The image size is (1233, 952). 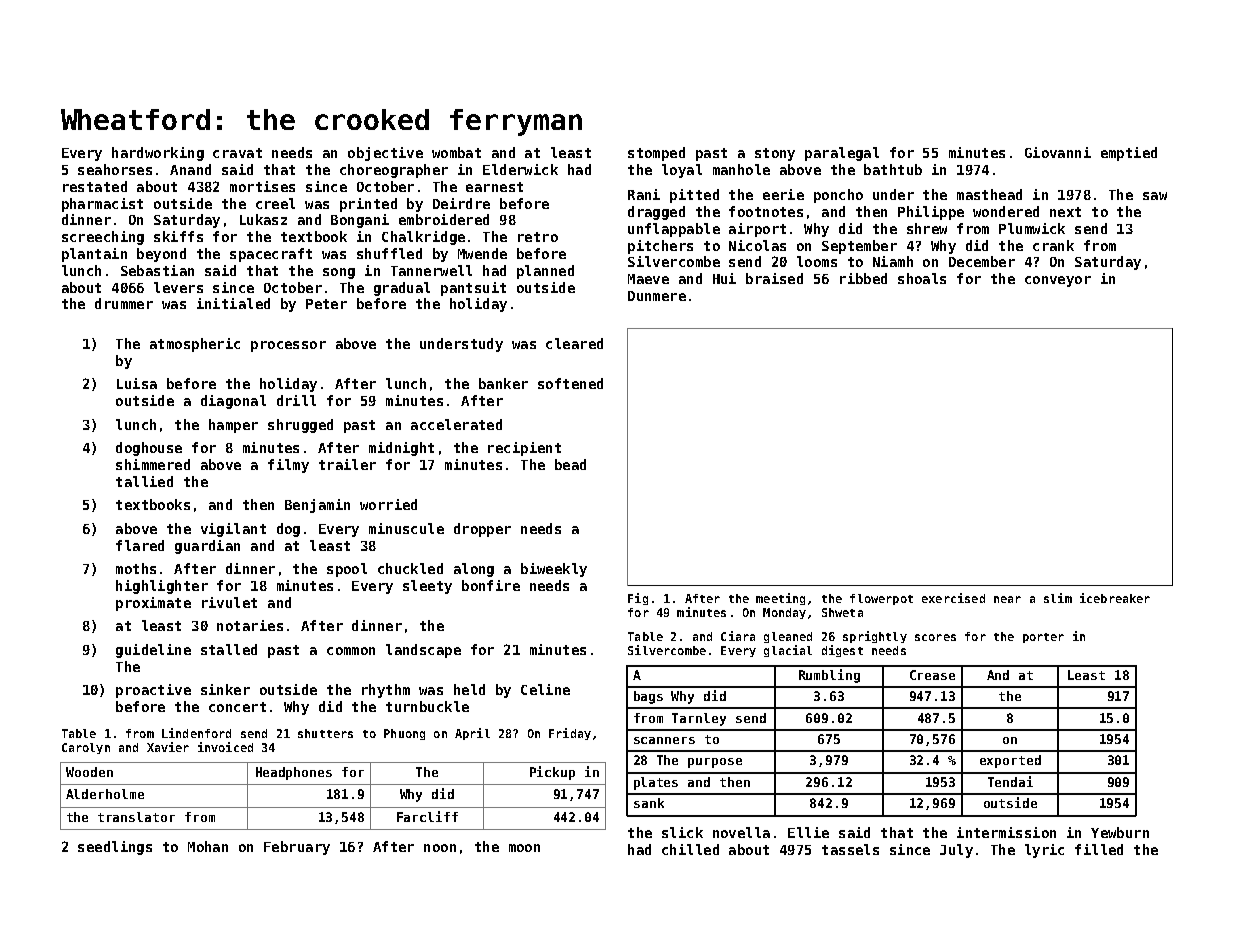 I want to click on guardian, so click(x=207, y=547).
